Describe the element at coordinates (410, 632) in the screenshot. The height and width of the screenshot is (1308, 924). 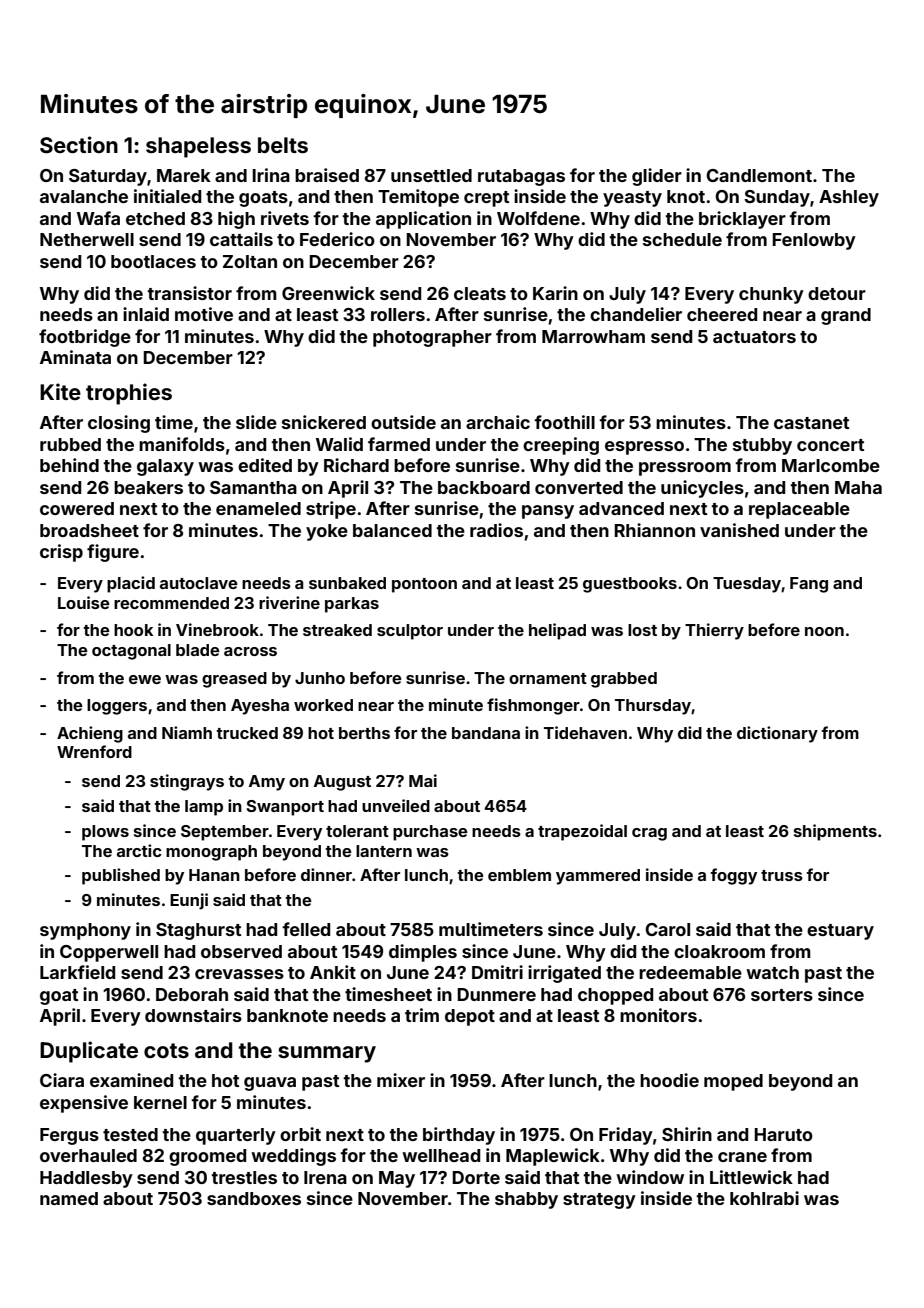
I see `sculptor` at that location.
